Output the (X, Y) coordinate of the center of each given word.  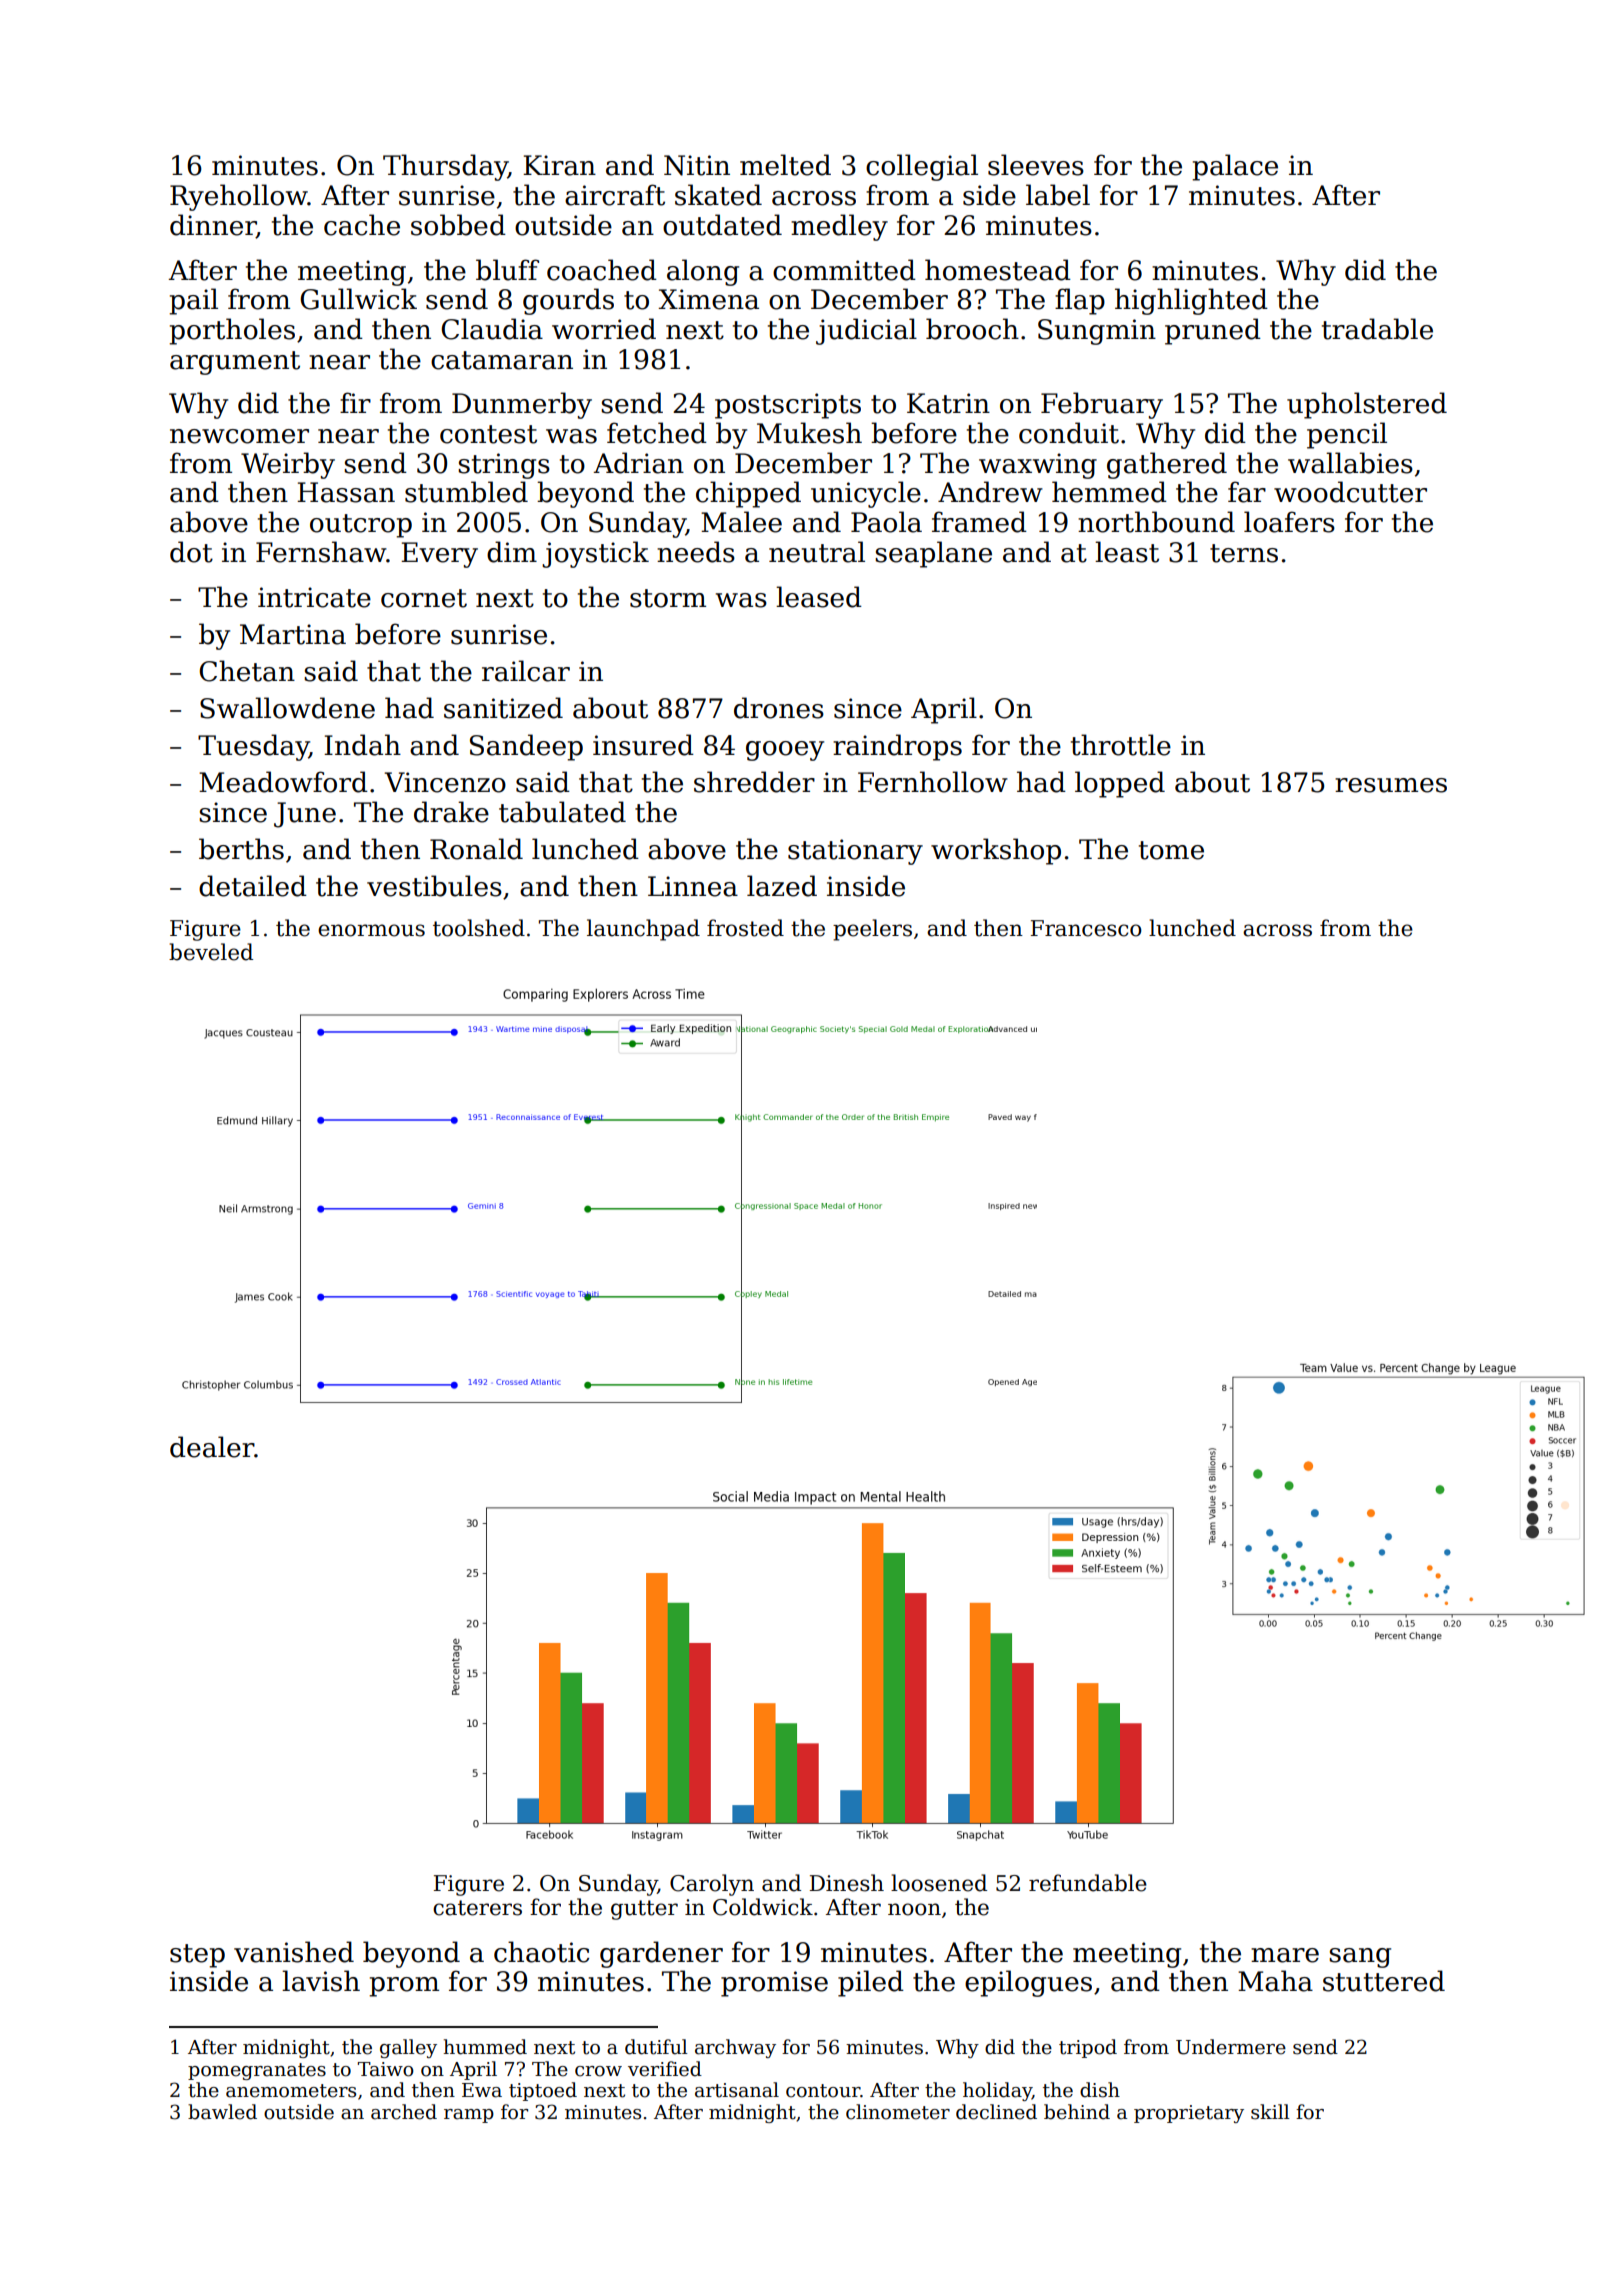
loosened (939, 1883)
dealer (212, 1447)
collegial (922, 167)
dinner (213, 226)
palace (1235, 167)
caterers (477, 1908)
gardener (661, 1954)
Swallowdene (287, 708)
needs (696, 552)
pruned (1213, 331)
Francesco (1086, 928)
